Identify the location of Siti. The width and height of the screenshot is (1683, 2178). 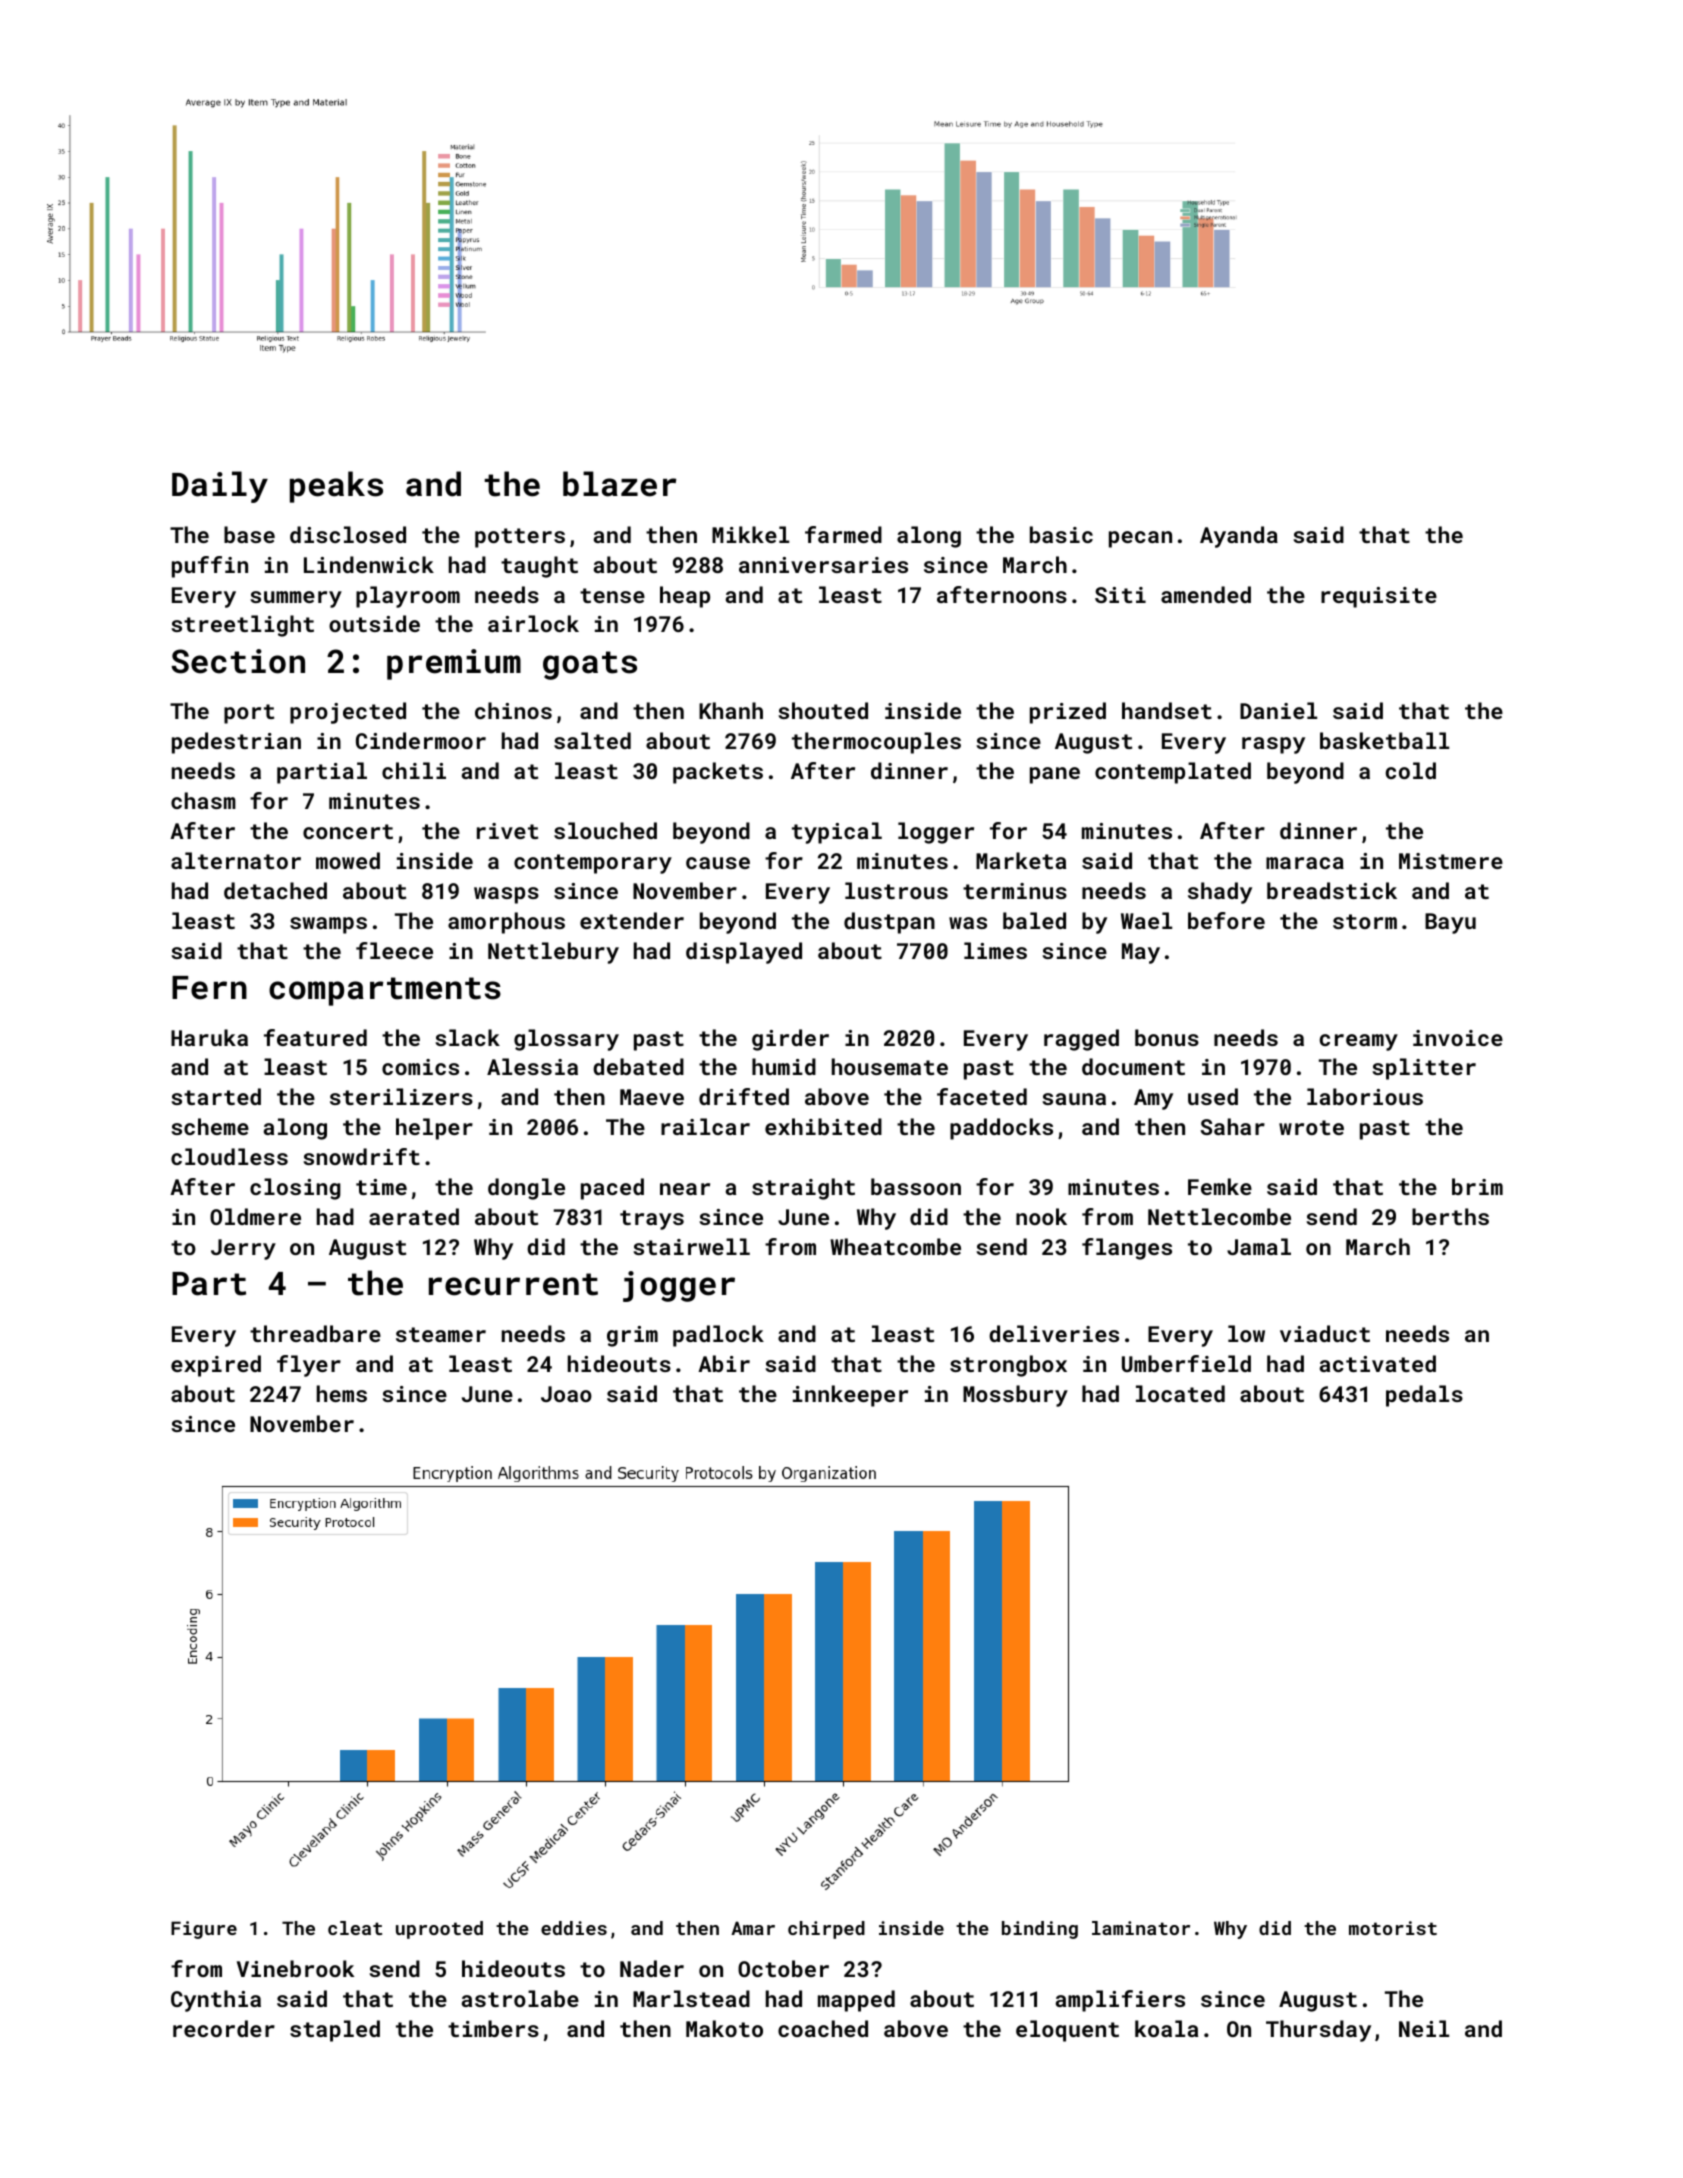
(1120, 595).
